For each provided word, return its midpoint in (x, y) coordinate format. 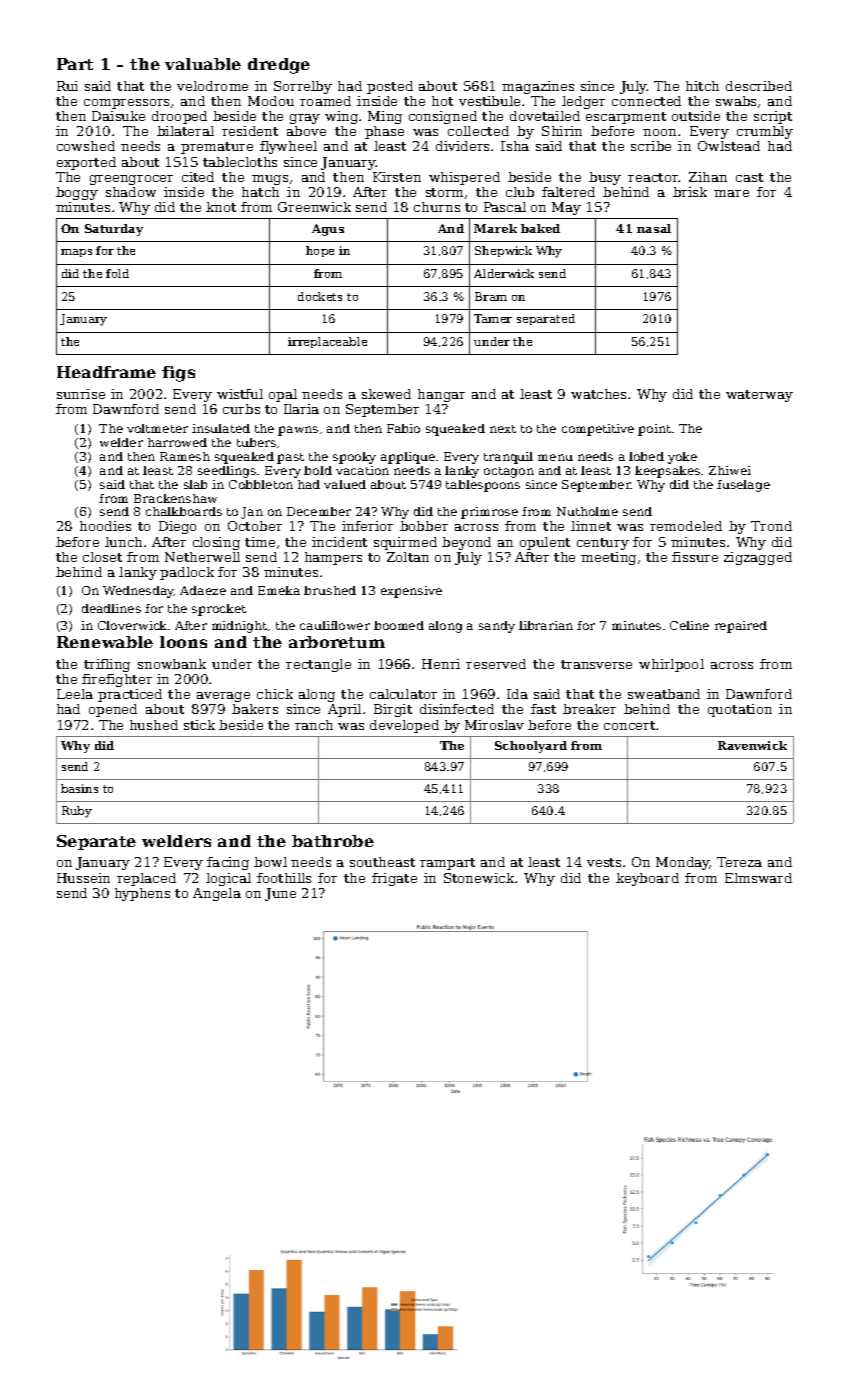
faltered (568, 192)
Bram (491, 296)
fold (117, 273)
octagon (509, 472)
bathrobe (333, 841)
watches (598, 394)
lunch (123, 542)
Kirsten (397, 177)
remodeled (686, 526)
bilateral (185, 131)
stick (199, 725)
